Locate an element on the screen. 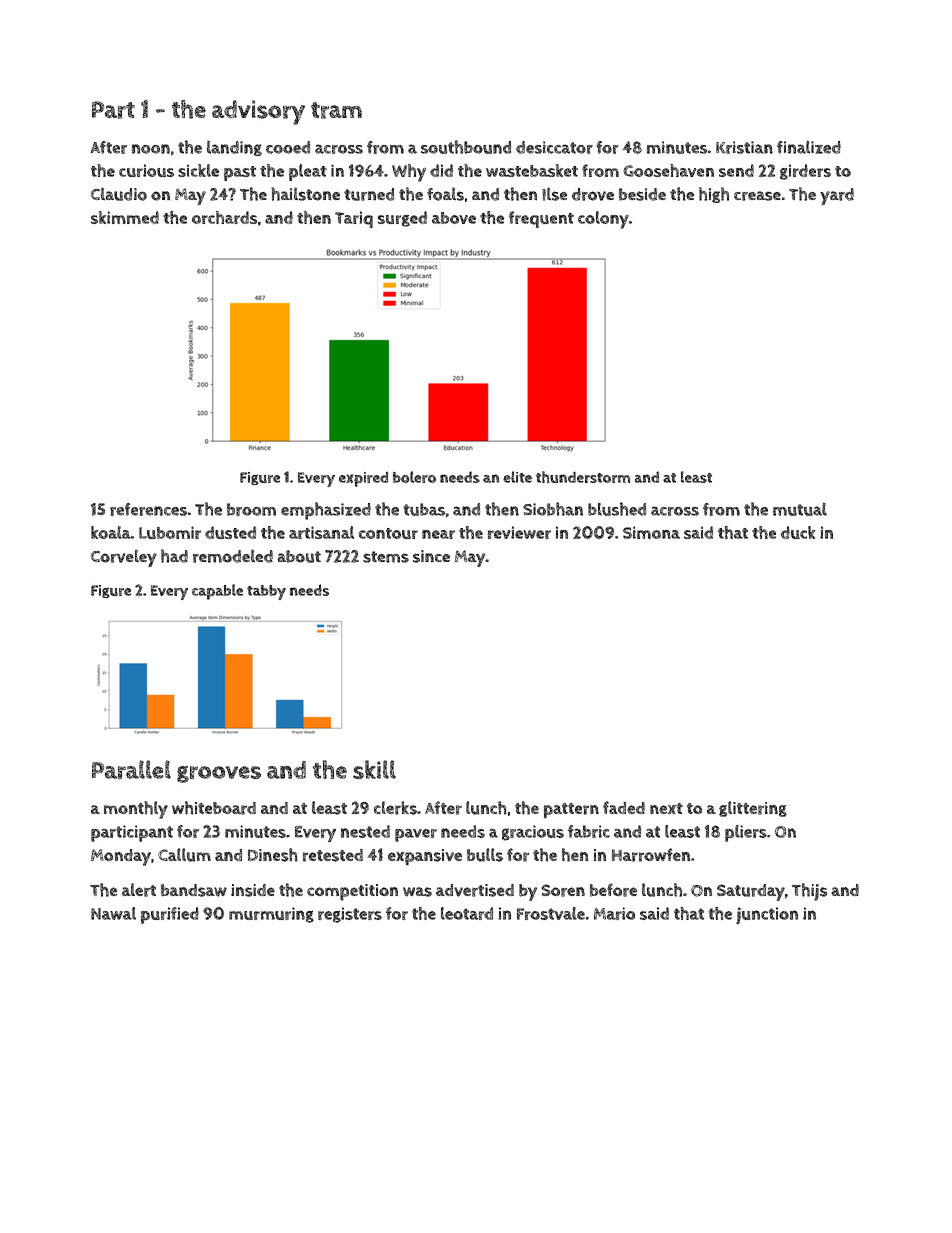 This screenshot has width=952, height=1233. duck is located at coordinates (798, 532).
